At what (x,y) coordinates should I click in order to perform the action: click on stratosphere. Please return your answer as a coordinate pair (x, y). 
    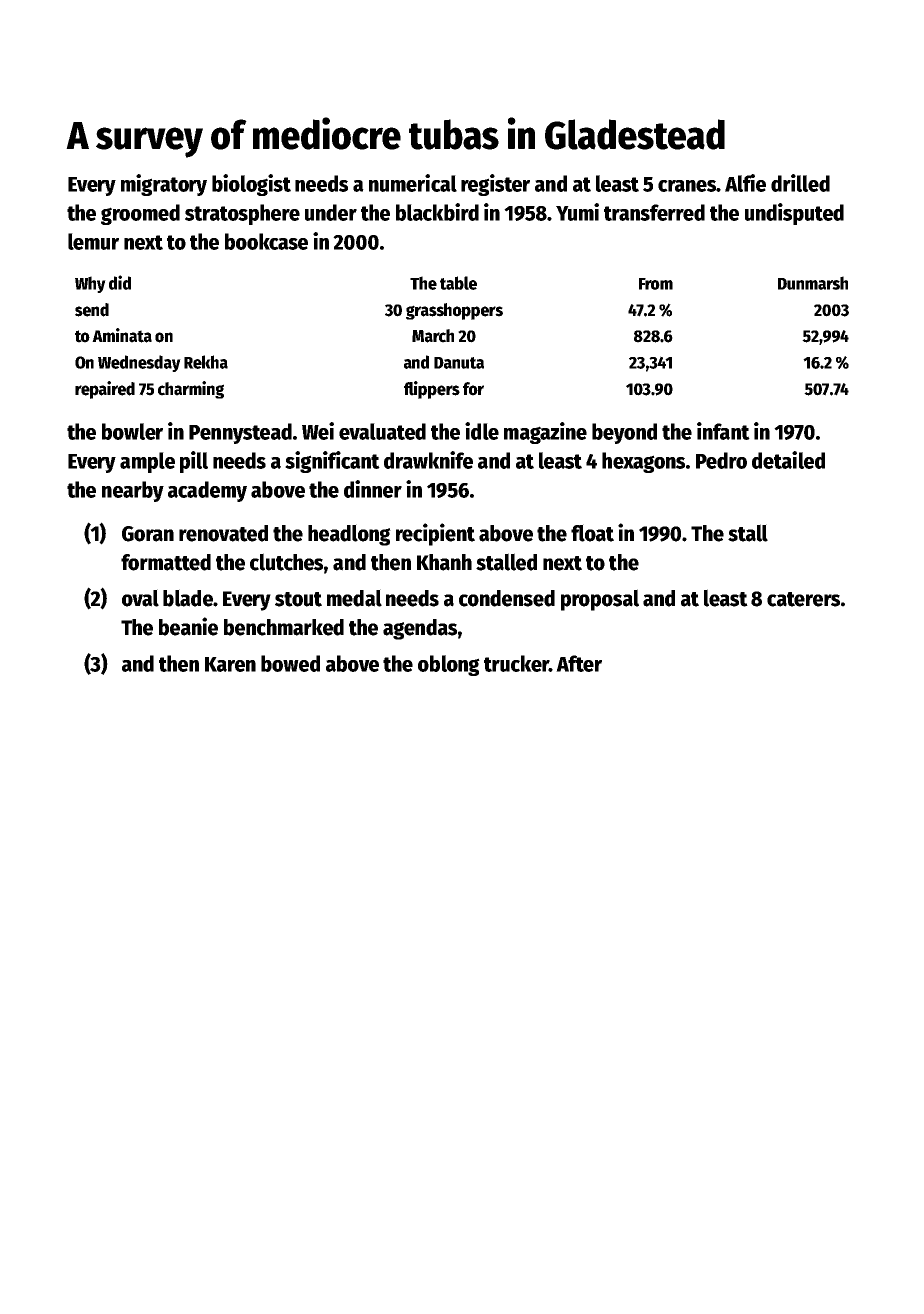
    Looking at the image, I should click on (242, 214).
